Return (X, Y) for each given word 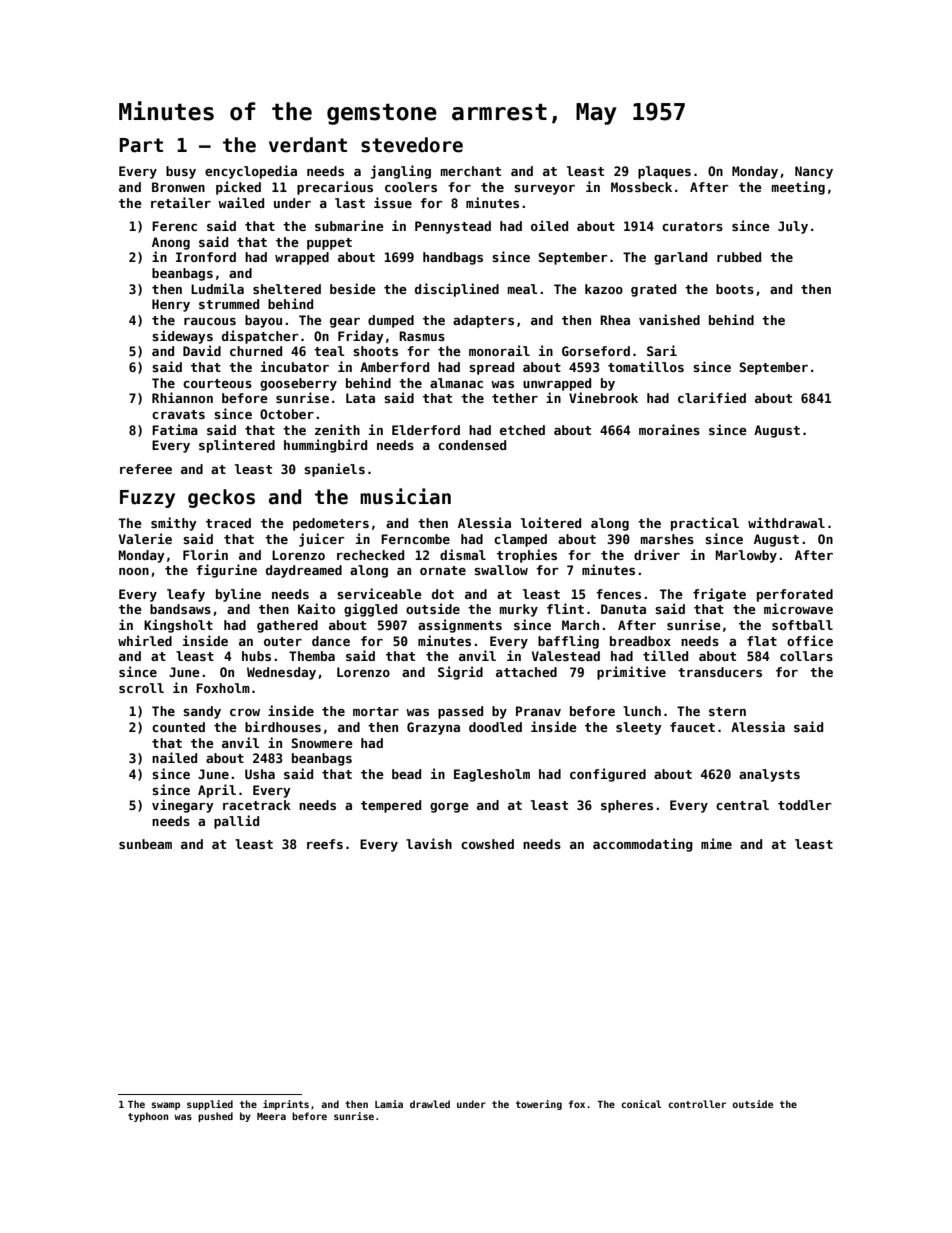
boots (735, 289)
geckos (221, 498)
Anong (171, 243)
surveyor (544, 190)
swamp (166, 1106)
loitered (551, 522)
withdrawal (786, 522)
